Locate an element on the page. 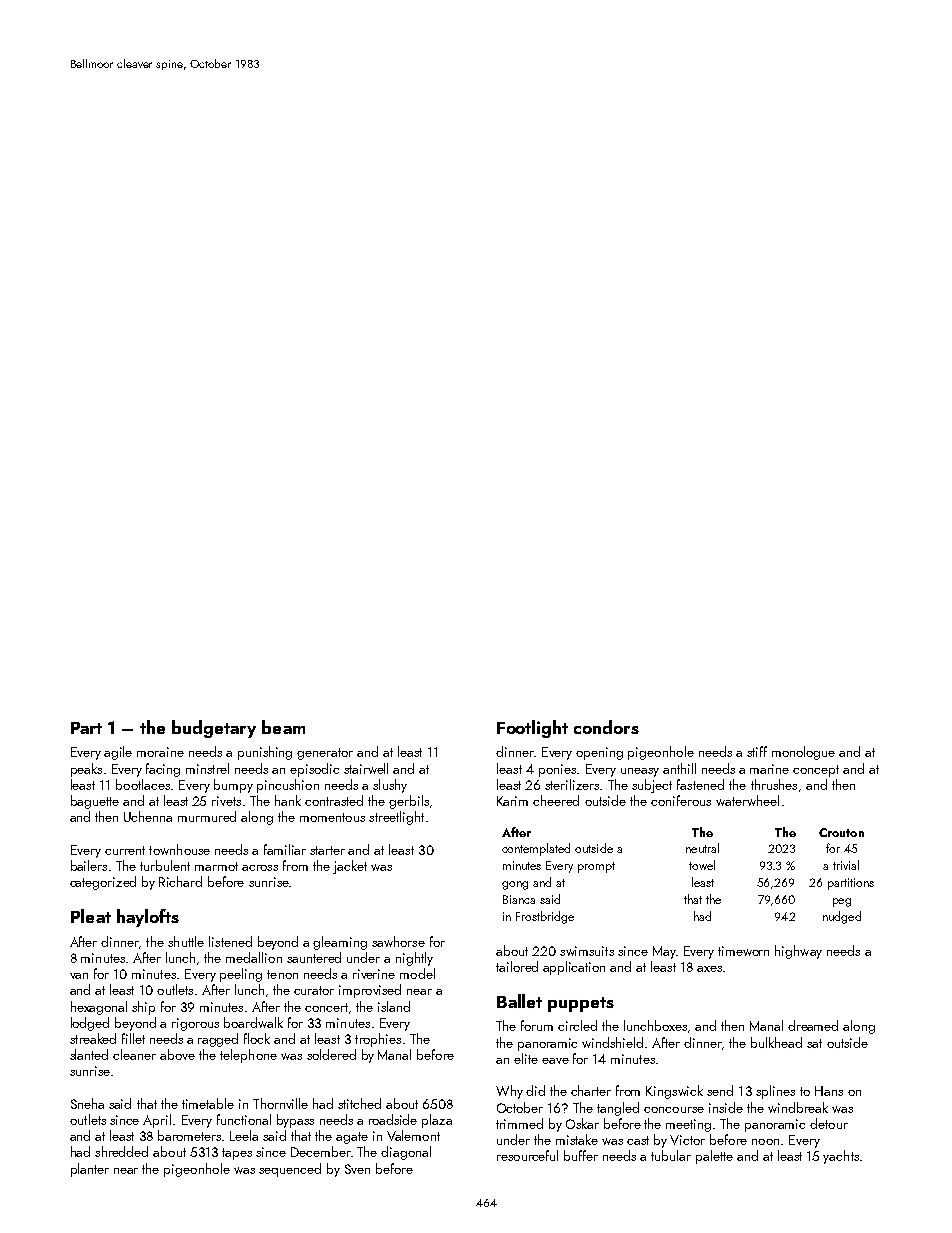  monologue is located at coordinates (803, 753).
